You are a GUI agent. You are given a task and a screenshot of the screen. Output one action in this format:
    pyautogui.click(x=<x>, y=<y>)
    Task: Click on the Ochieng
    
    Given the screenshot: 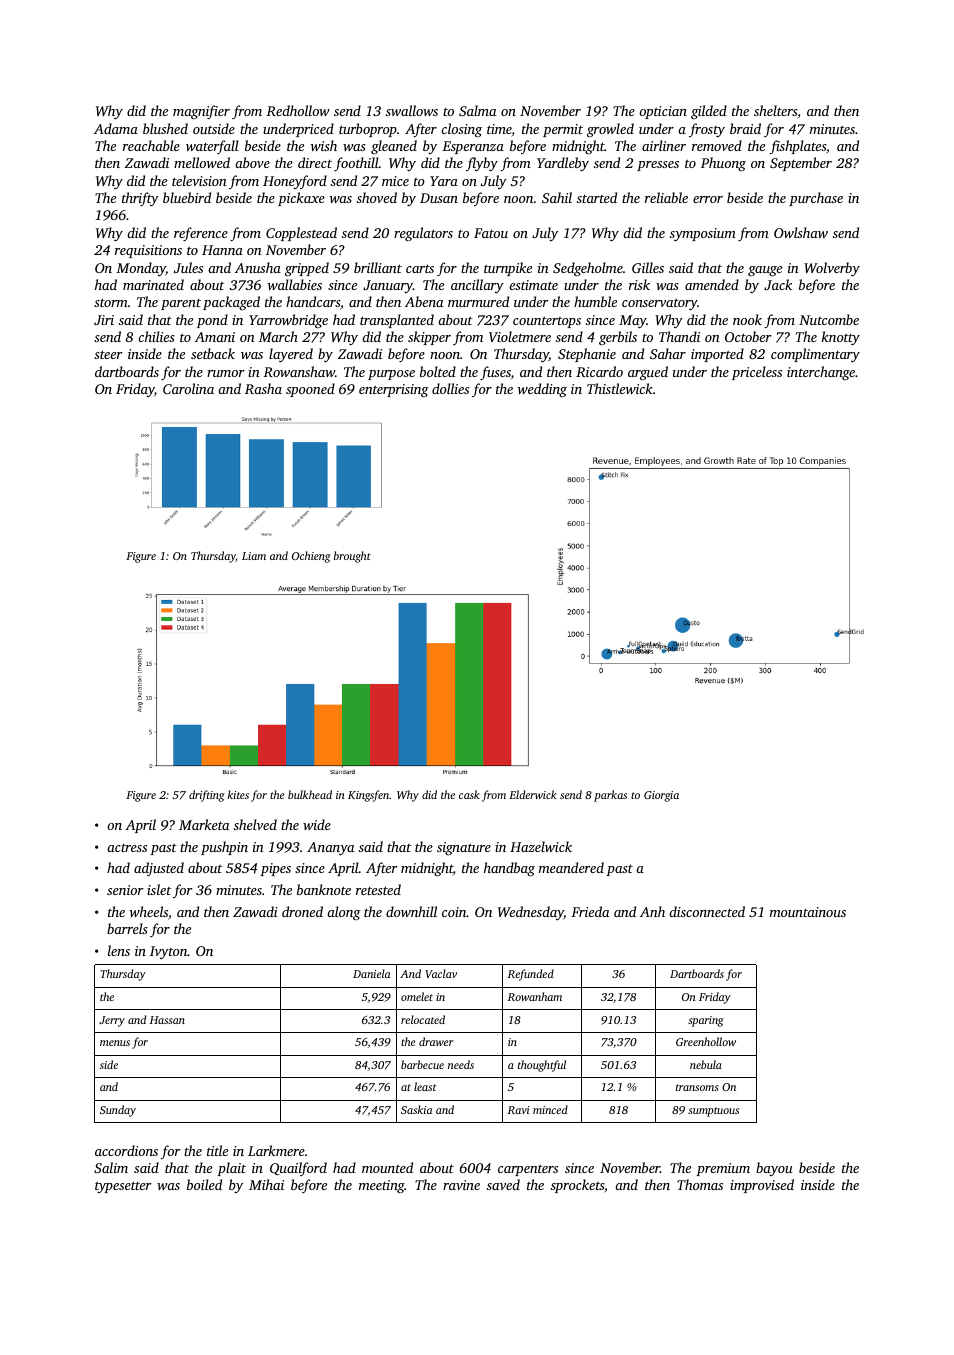 What is the action you would take?
    pyautogui.click(x=311, y=557)
